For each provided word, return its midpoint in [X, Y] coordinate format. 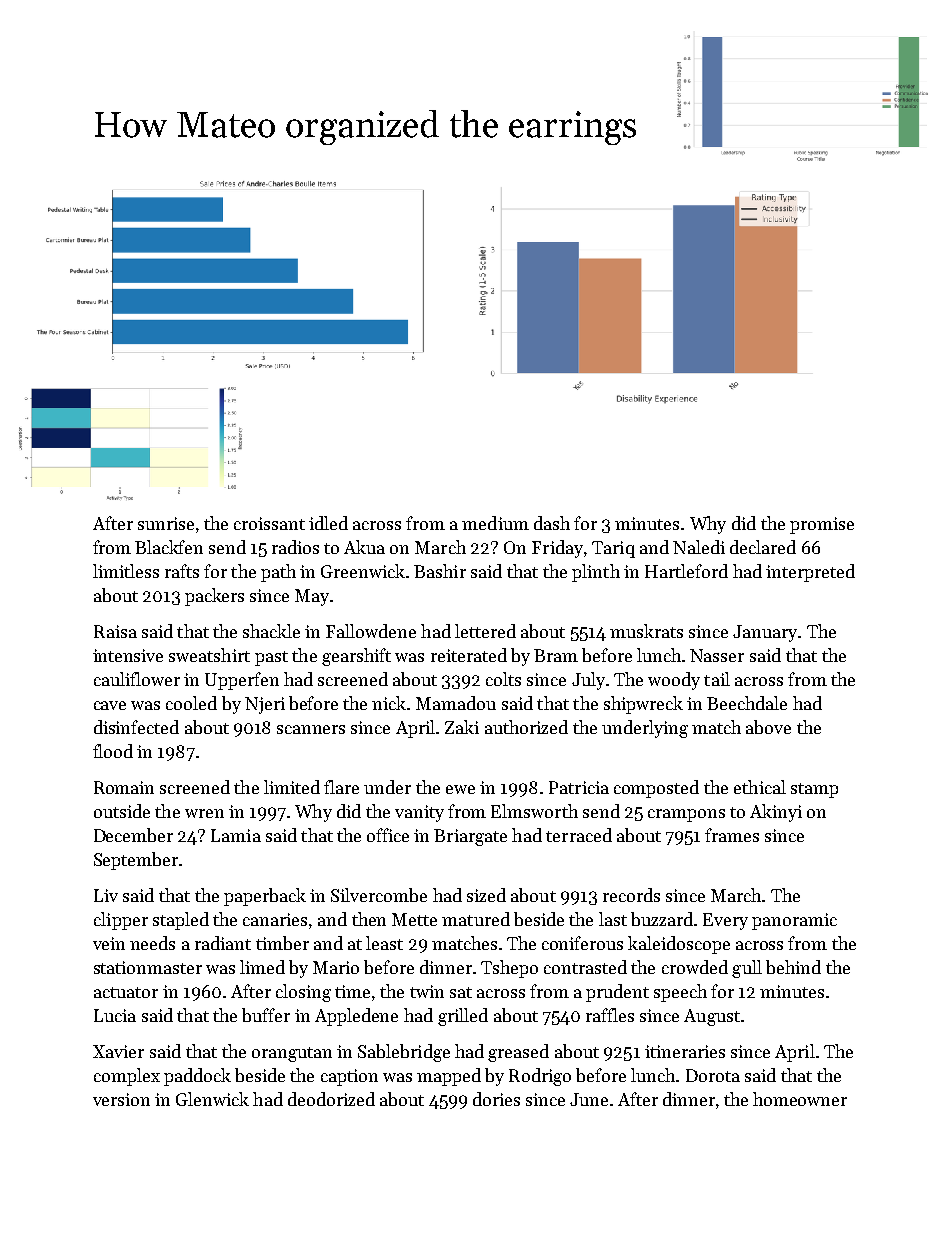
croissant [269, 523]
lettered [485, 631]
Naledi [699, 547]
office [388, 835]
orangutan [292, 1054]
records [631, 895]
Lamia [236, 835]
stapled [181, 921]
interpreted [810, 573]
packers [214, 597]
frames [732, 835]
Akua [364, 547]
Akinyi [776, 813]
